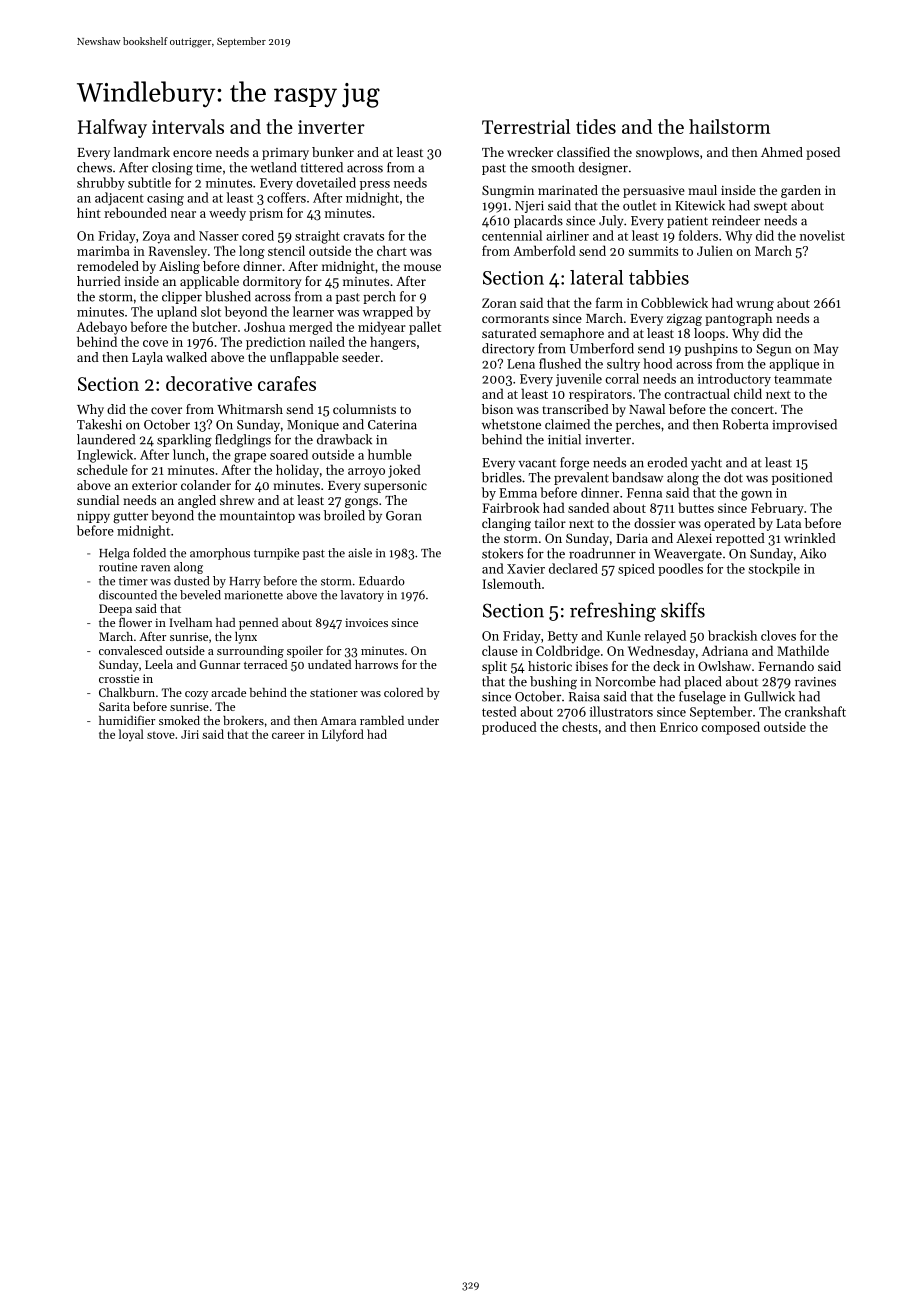  Describe the element at coordinates (788, 523) in the page. I see `Lata` at that location.
